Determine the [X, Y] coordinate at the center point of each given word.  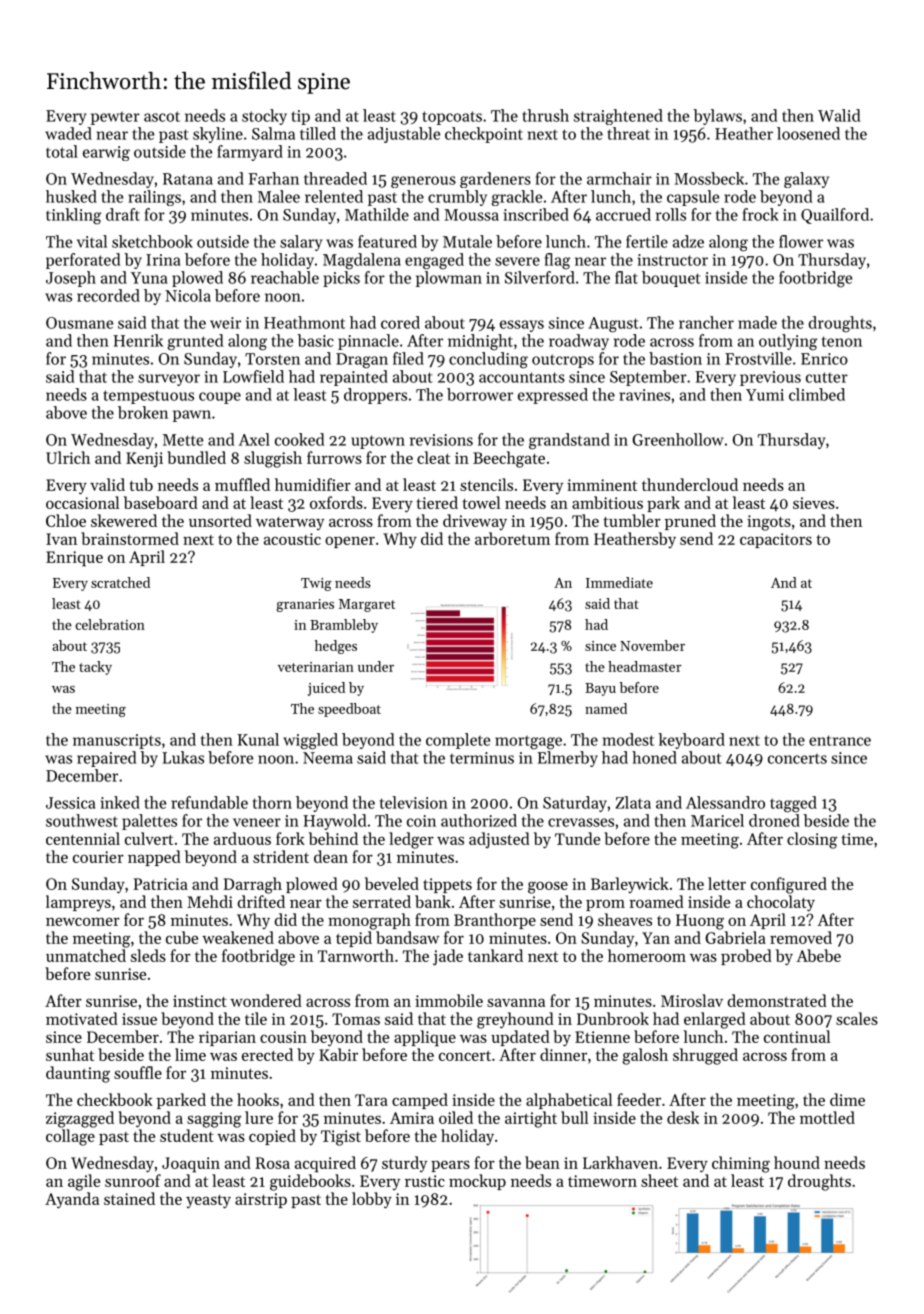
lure [259, 1117]
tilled [318, 133]
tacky [95, 668]
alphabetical [569, 1101]
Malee [279, 196]
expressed [553, 396]
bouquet [671, 279]
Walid [839, 115]
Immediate [619, 582]
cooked [299, 439]
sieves [814, 503]
